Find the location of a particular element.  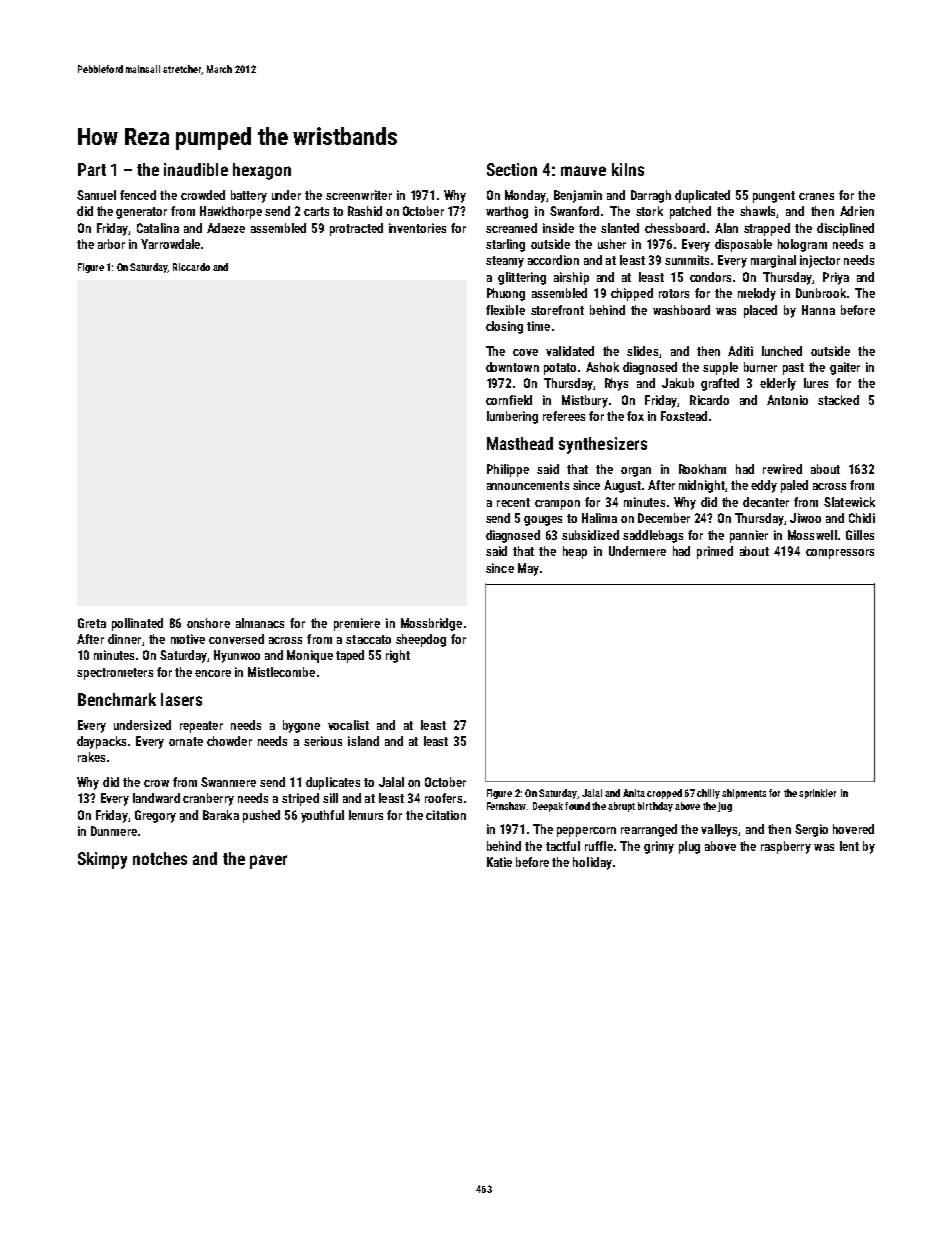

protracted is located at coordinates (356, 229).
